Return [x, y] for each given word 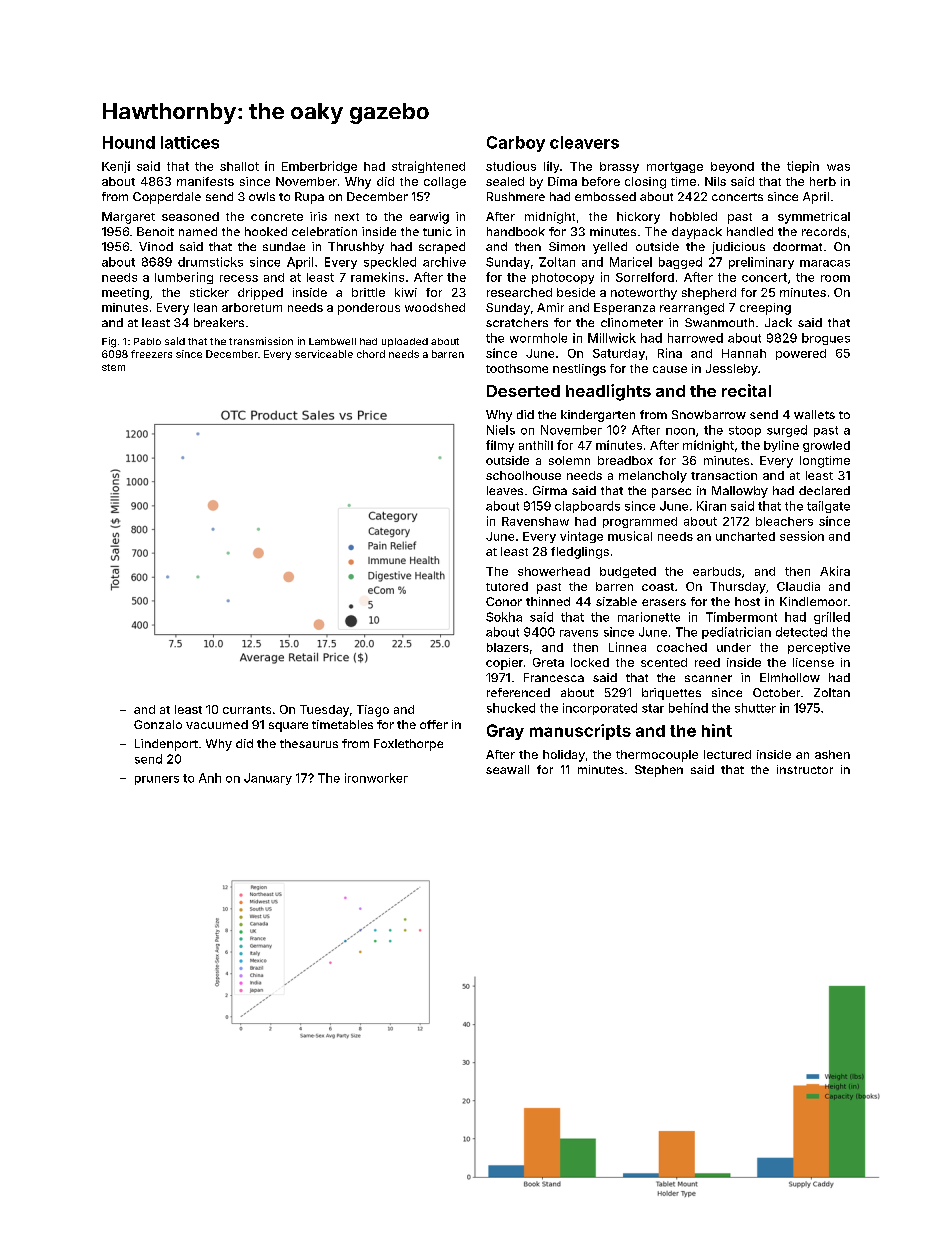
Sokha [504, 617]
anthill [536, 445]
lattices [190, 142]
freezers [151, 354]
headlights [608, 392]
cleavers [584, 142]
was [838, 167]
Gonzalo [158, 724]
